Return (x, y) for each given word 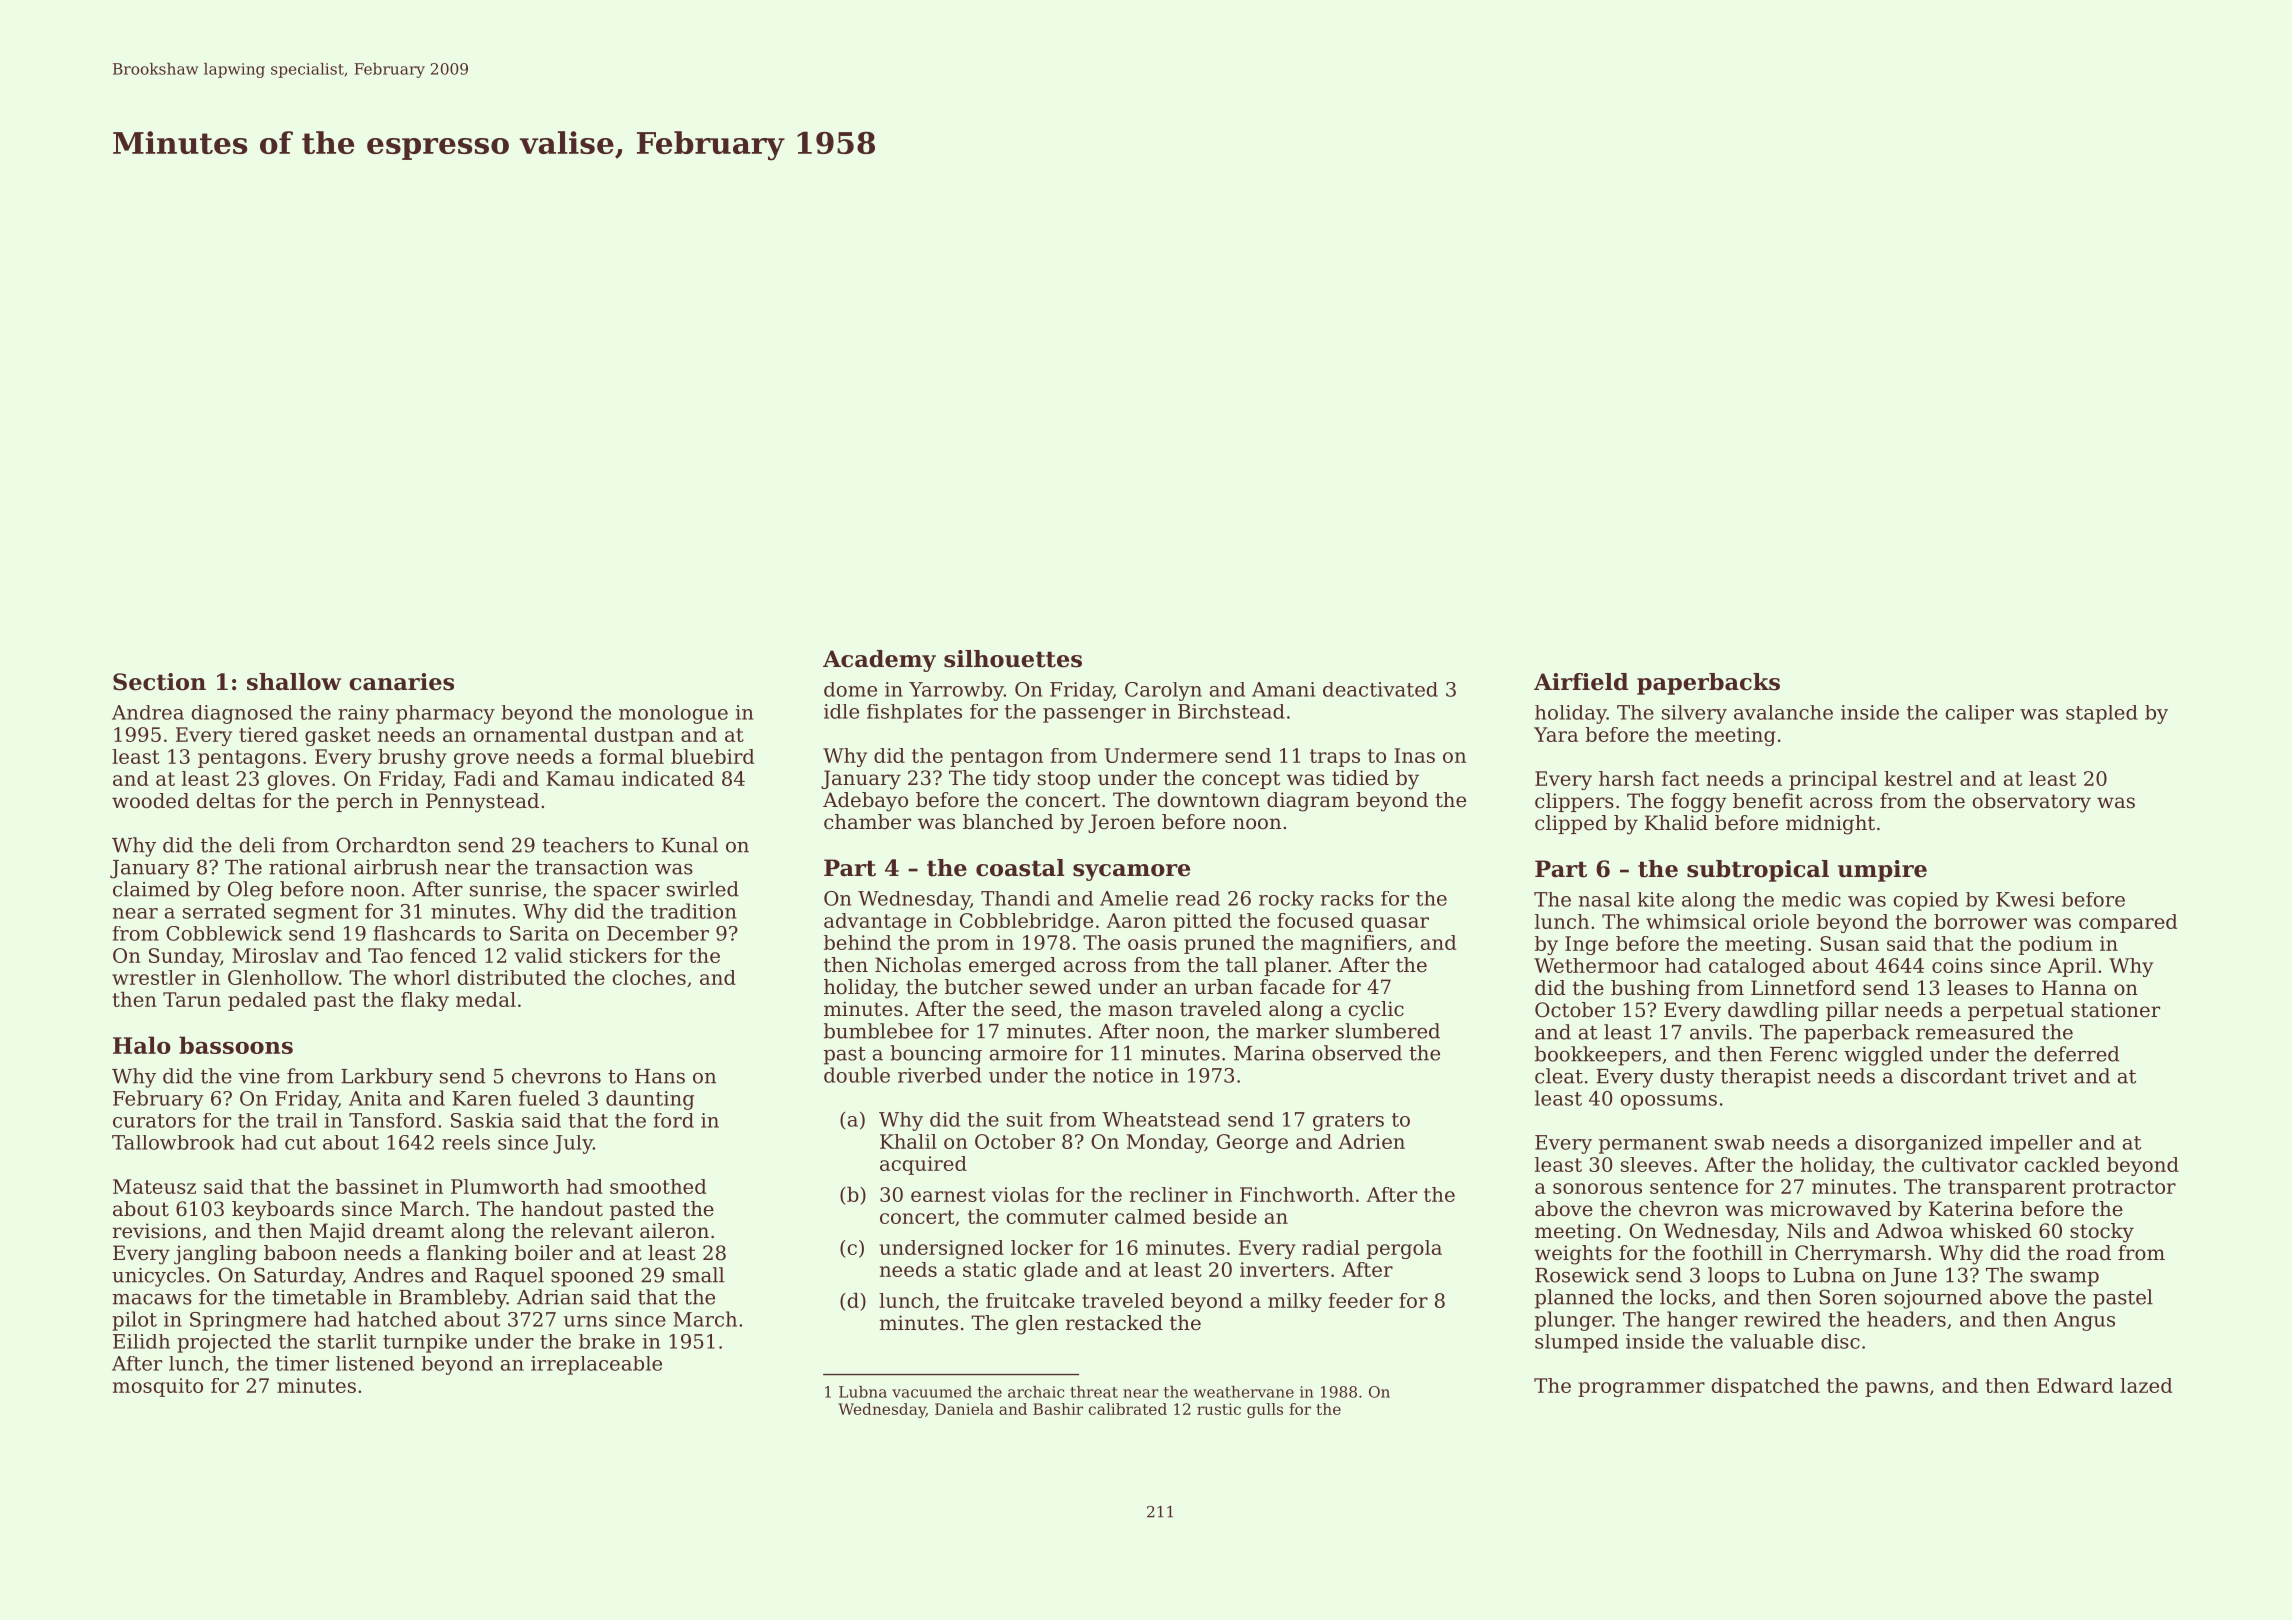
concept (1241, 780)
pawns (1896, 1389)
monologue (673, 714)
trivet (2040, 1076)
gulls (1265, 1410)
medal (486, 999)
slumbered (1388, 1031)
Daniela (964, 1409)
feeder (1361, 1300)
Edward (2075, 1385)
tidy (1012, 780)
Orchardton (393, 845)
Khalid (1676, 823)
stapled (2102, 714)
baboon (300, 1253)
